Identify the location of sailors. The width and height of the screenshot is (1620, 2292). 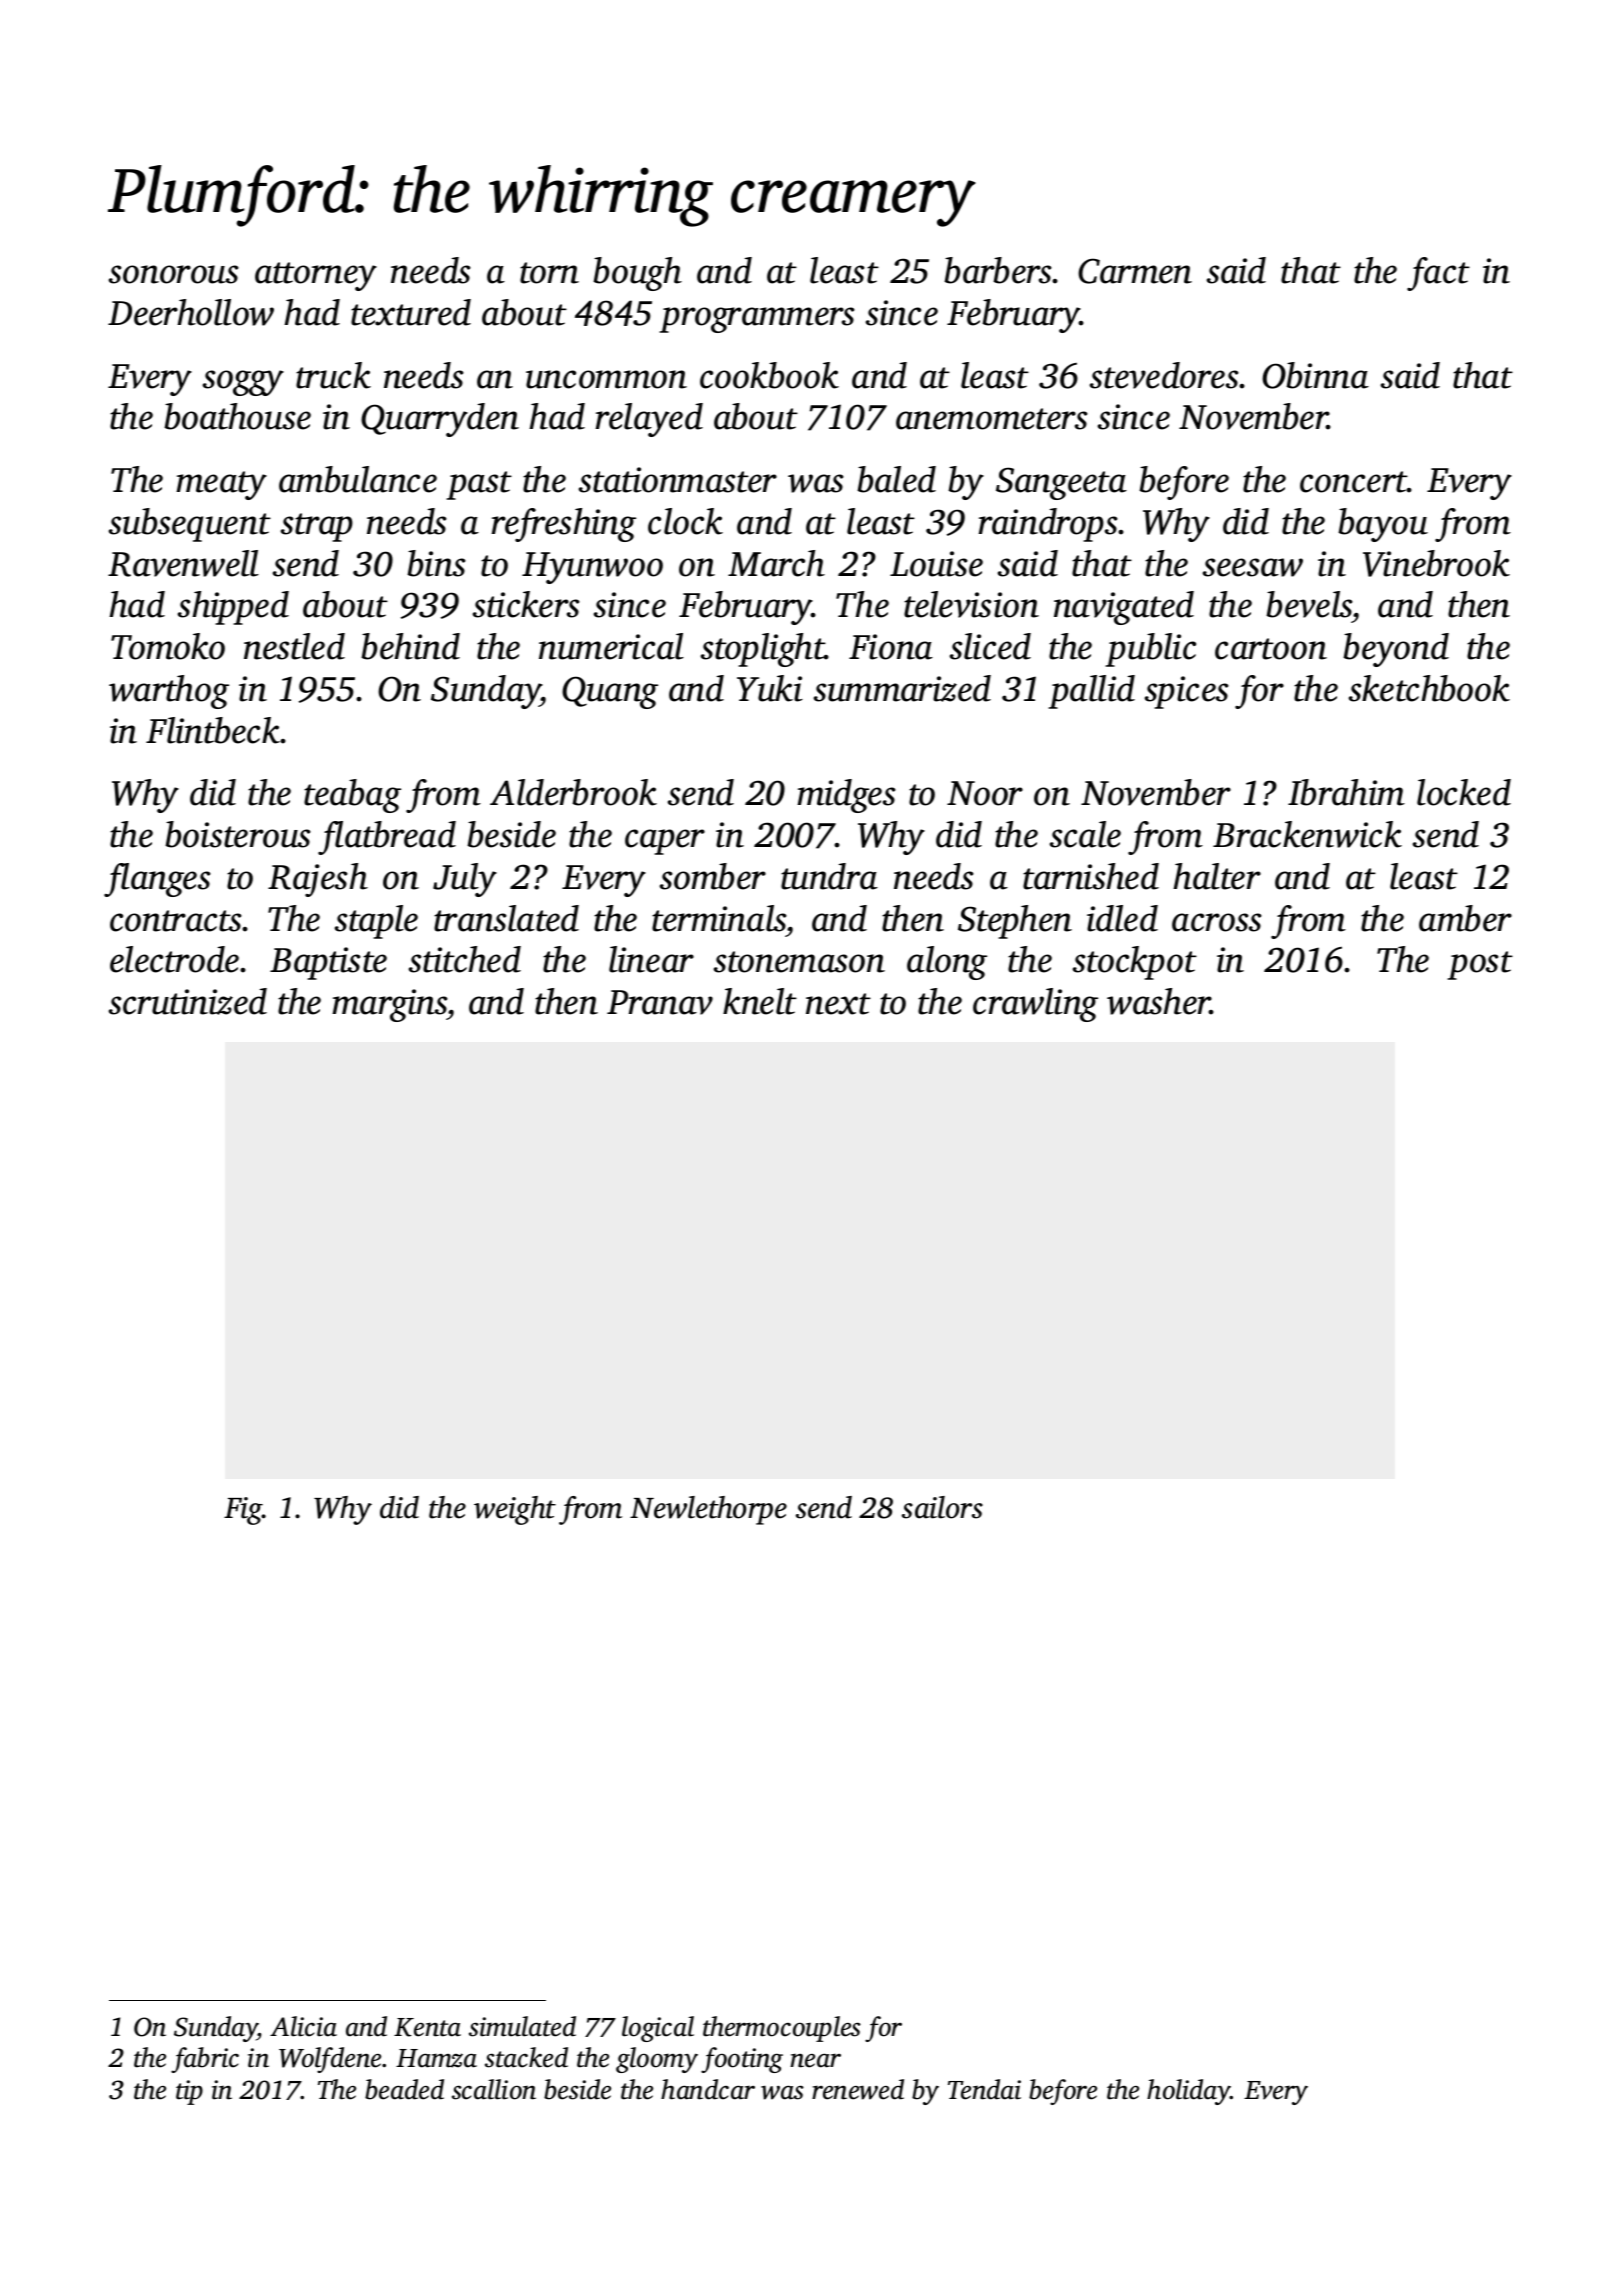
(942, 1507).
